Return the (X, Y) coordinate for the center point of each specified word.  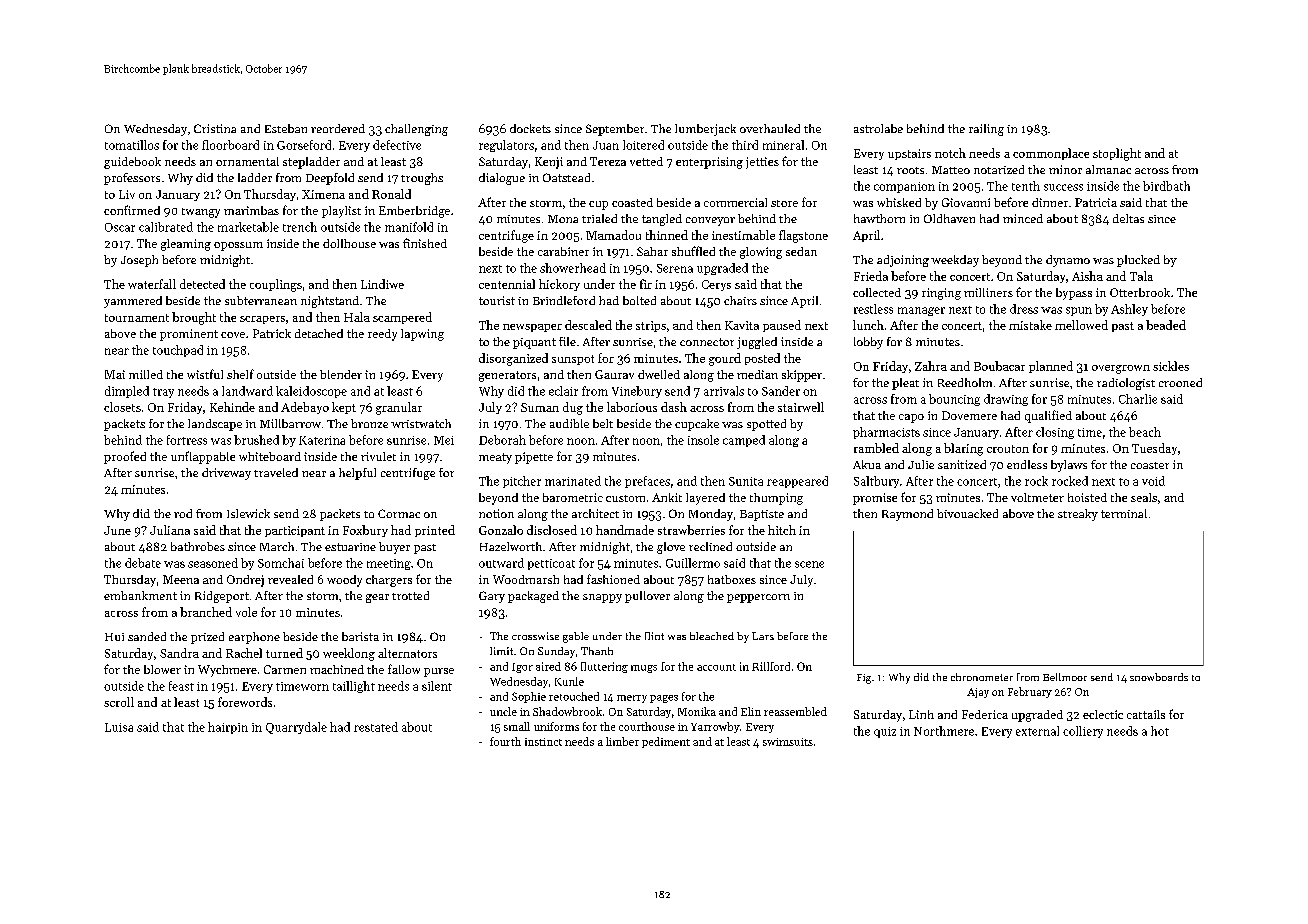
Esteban (286, 128)
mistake (1030, 325)
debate (143, 563)
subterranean (261, 300)
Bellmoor (1065, 677)
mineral (783, 145)
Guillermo (693, 563)
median (757, 374)
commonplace (1051, 154)
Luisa (119, 727)
